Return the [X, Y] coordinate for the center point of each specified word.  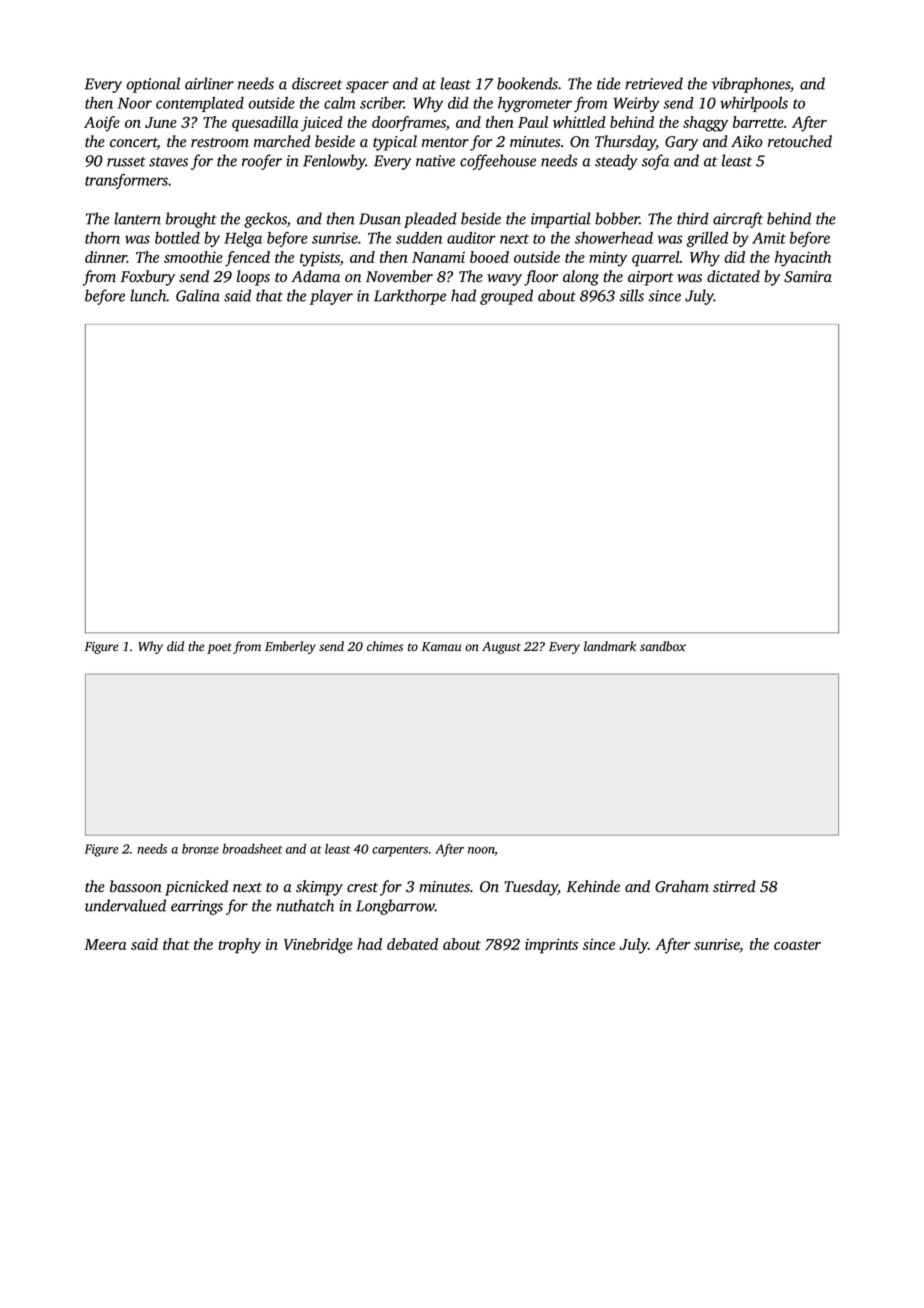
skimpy [319, 888]
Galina [198, 295]
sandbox [663, 646]
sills [632, 295]
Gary [681, 143]
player [331, 297]
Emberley [290, 647]
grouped [506, 297]
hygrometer [535, 104]
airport [651, 278]
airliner [209, 83]
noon [481, 851]
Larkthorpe [410, 297]
